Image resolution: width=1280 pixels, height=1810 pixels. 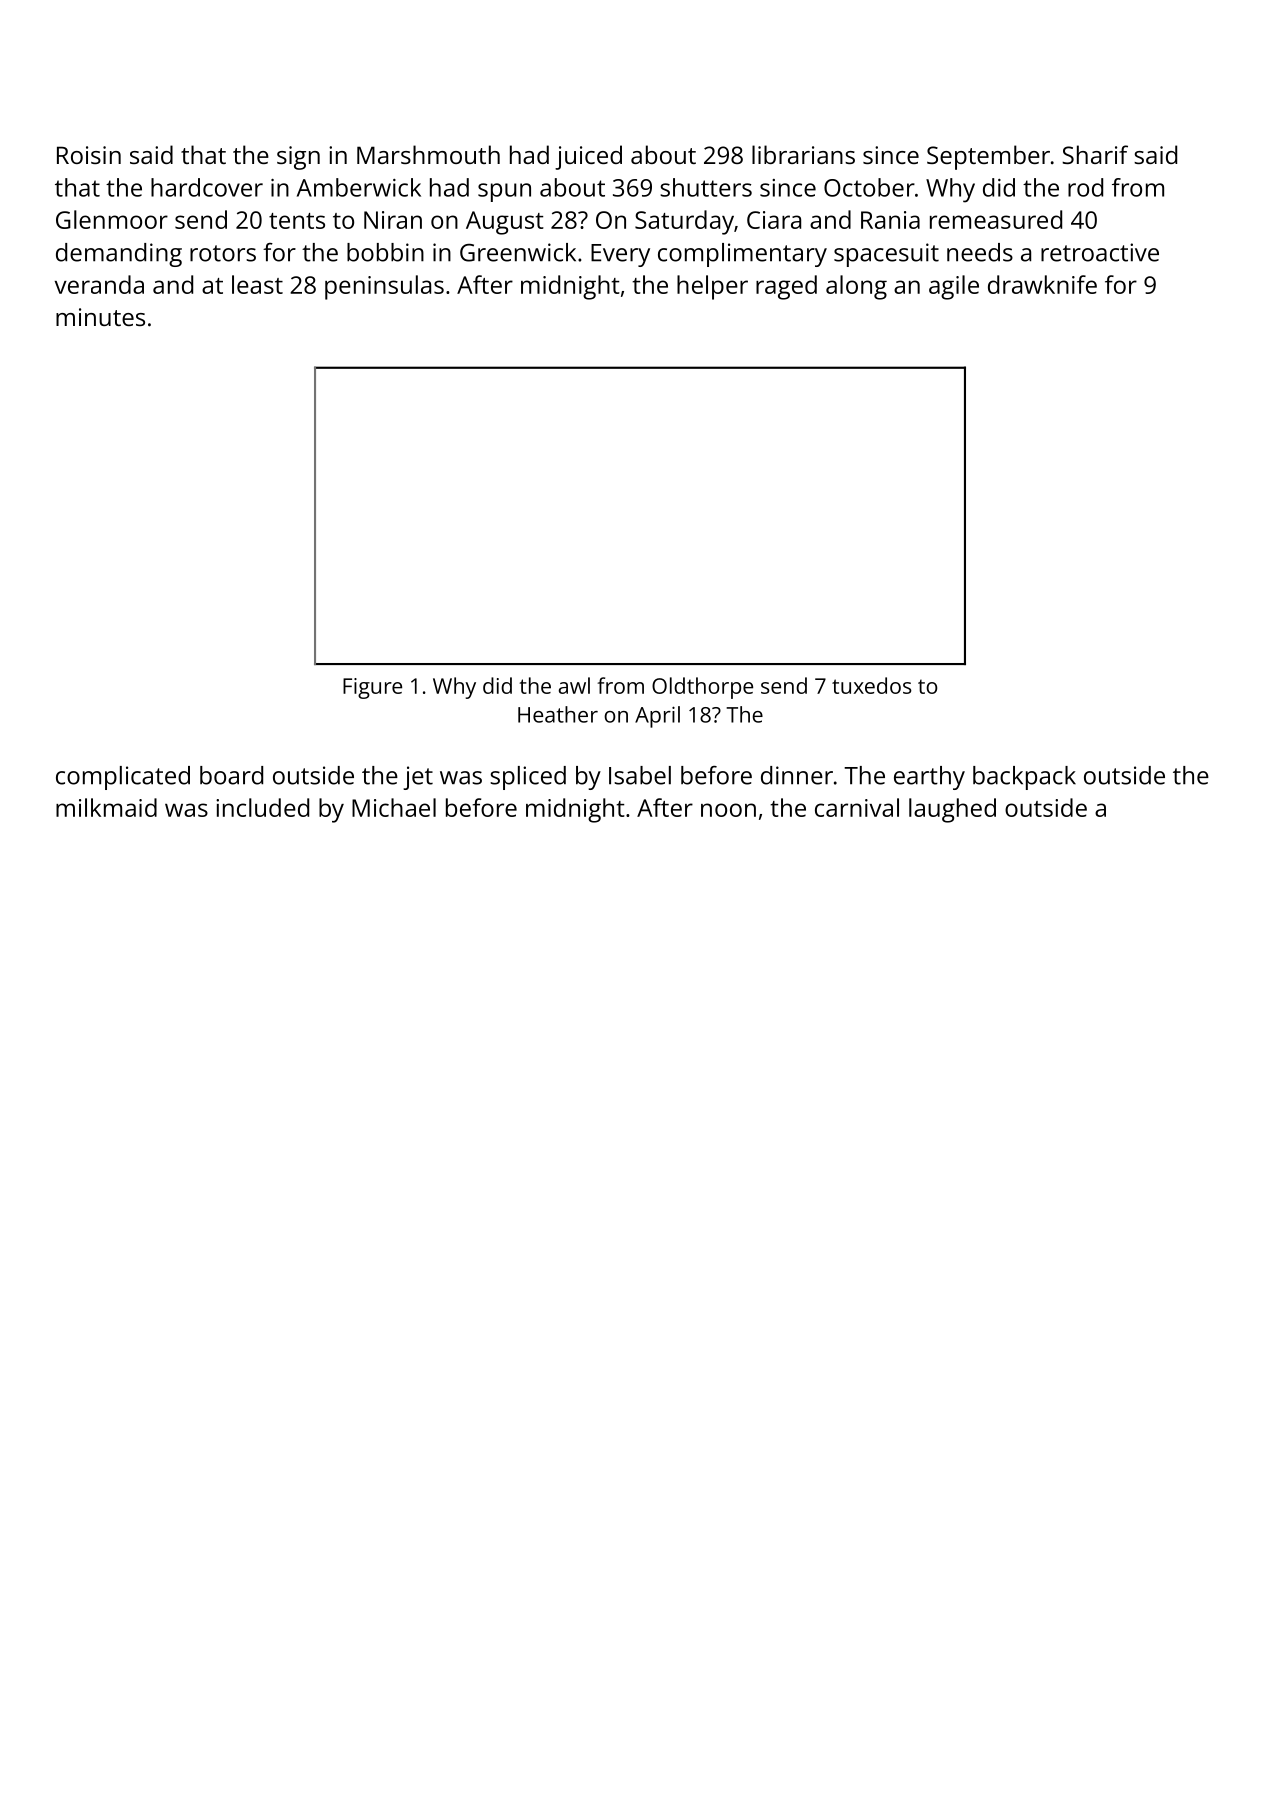 What do you see at coordinates (954, 287) in the page?
I see `agile` at bounding box center [954, 287].
